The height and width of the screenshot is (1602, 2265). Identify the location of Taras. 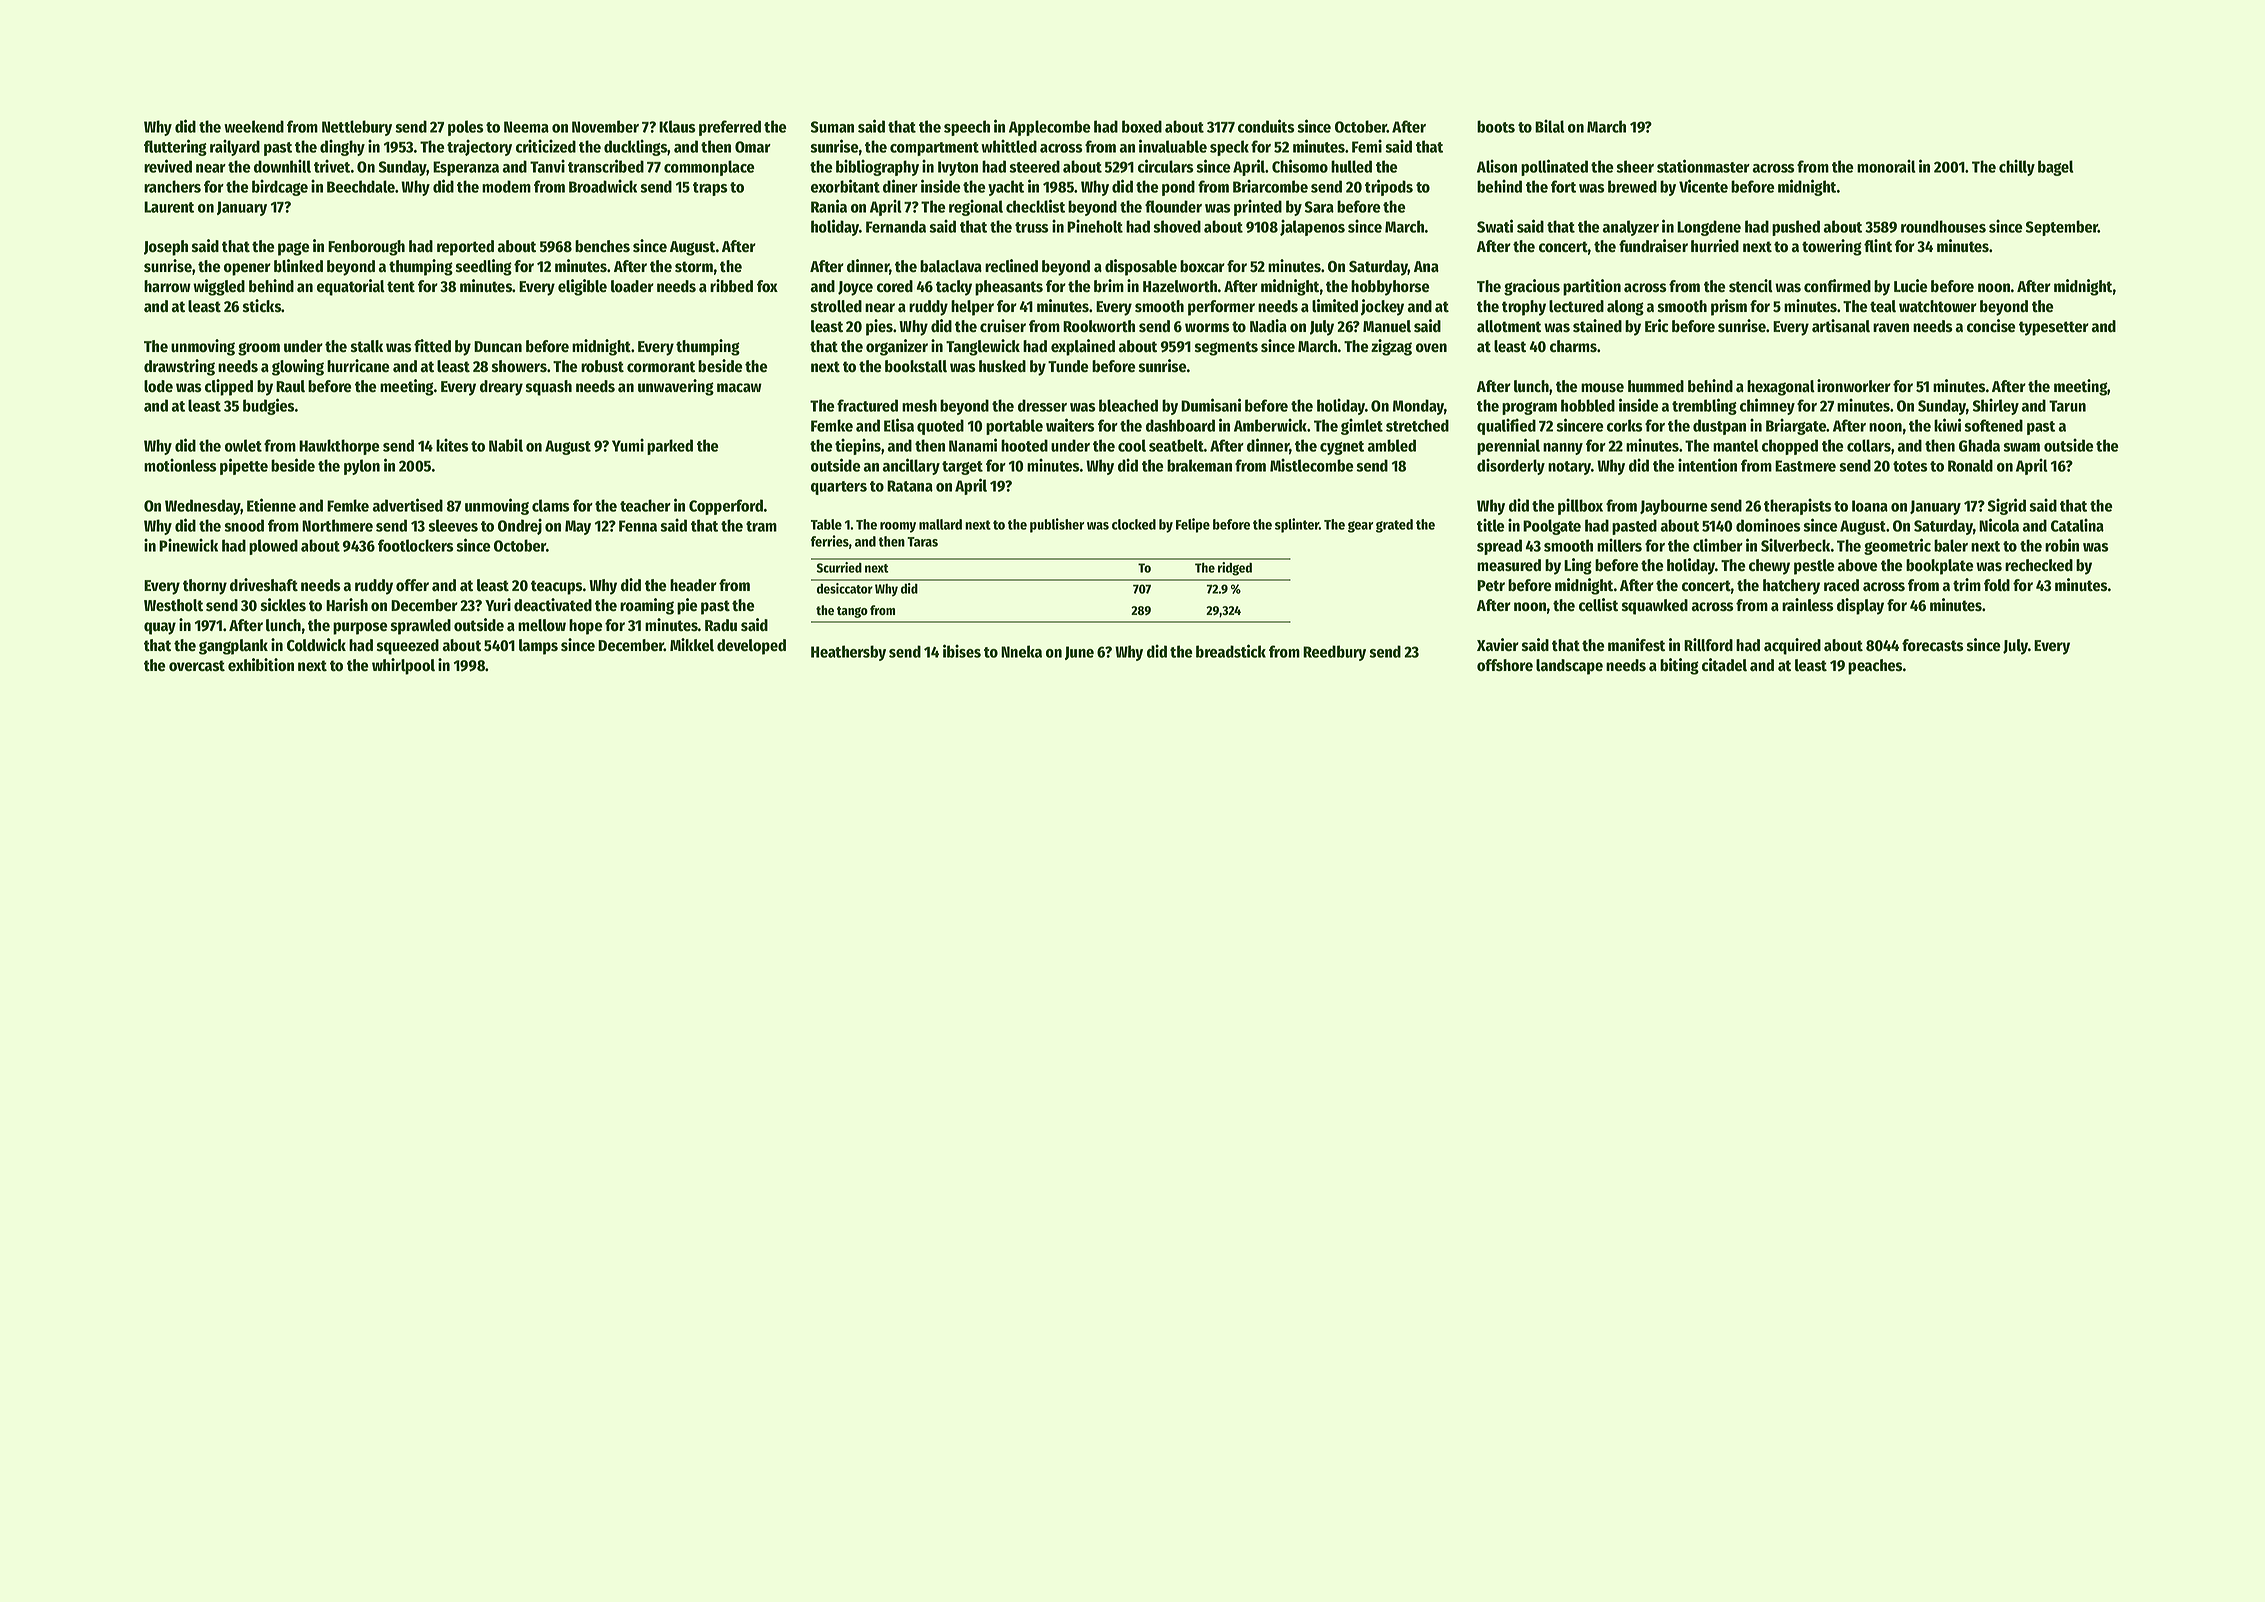
(922, 542).
